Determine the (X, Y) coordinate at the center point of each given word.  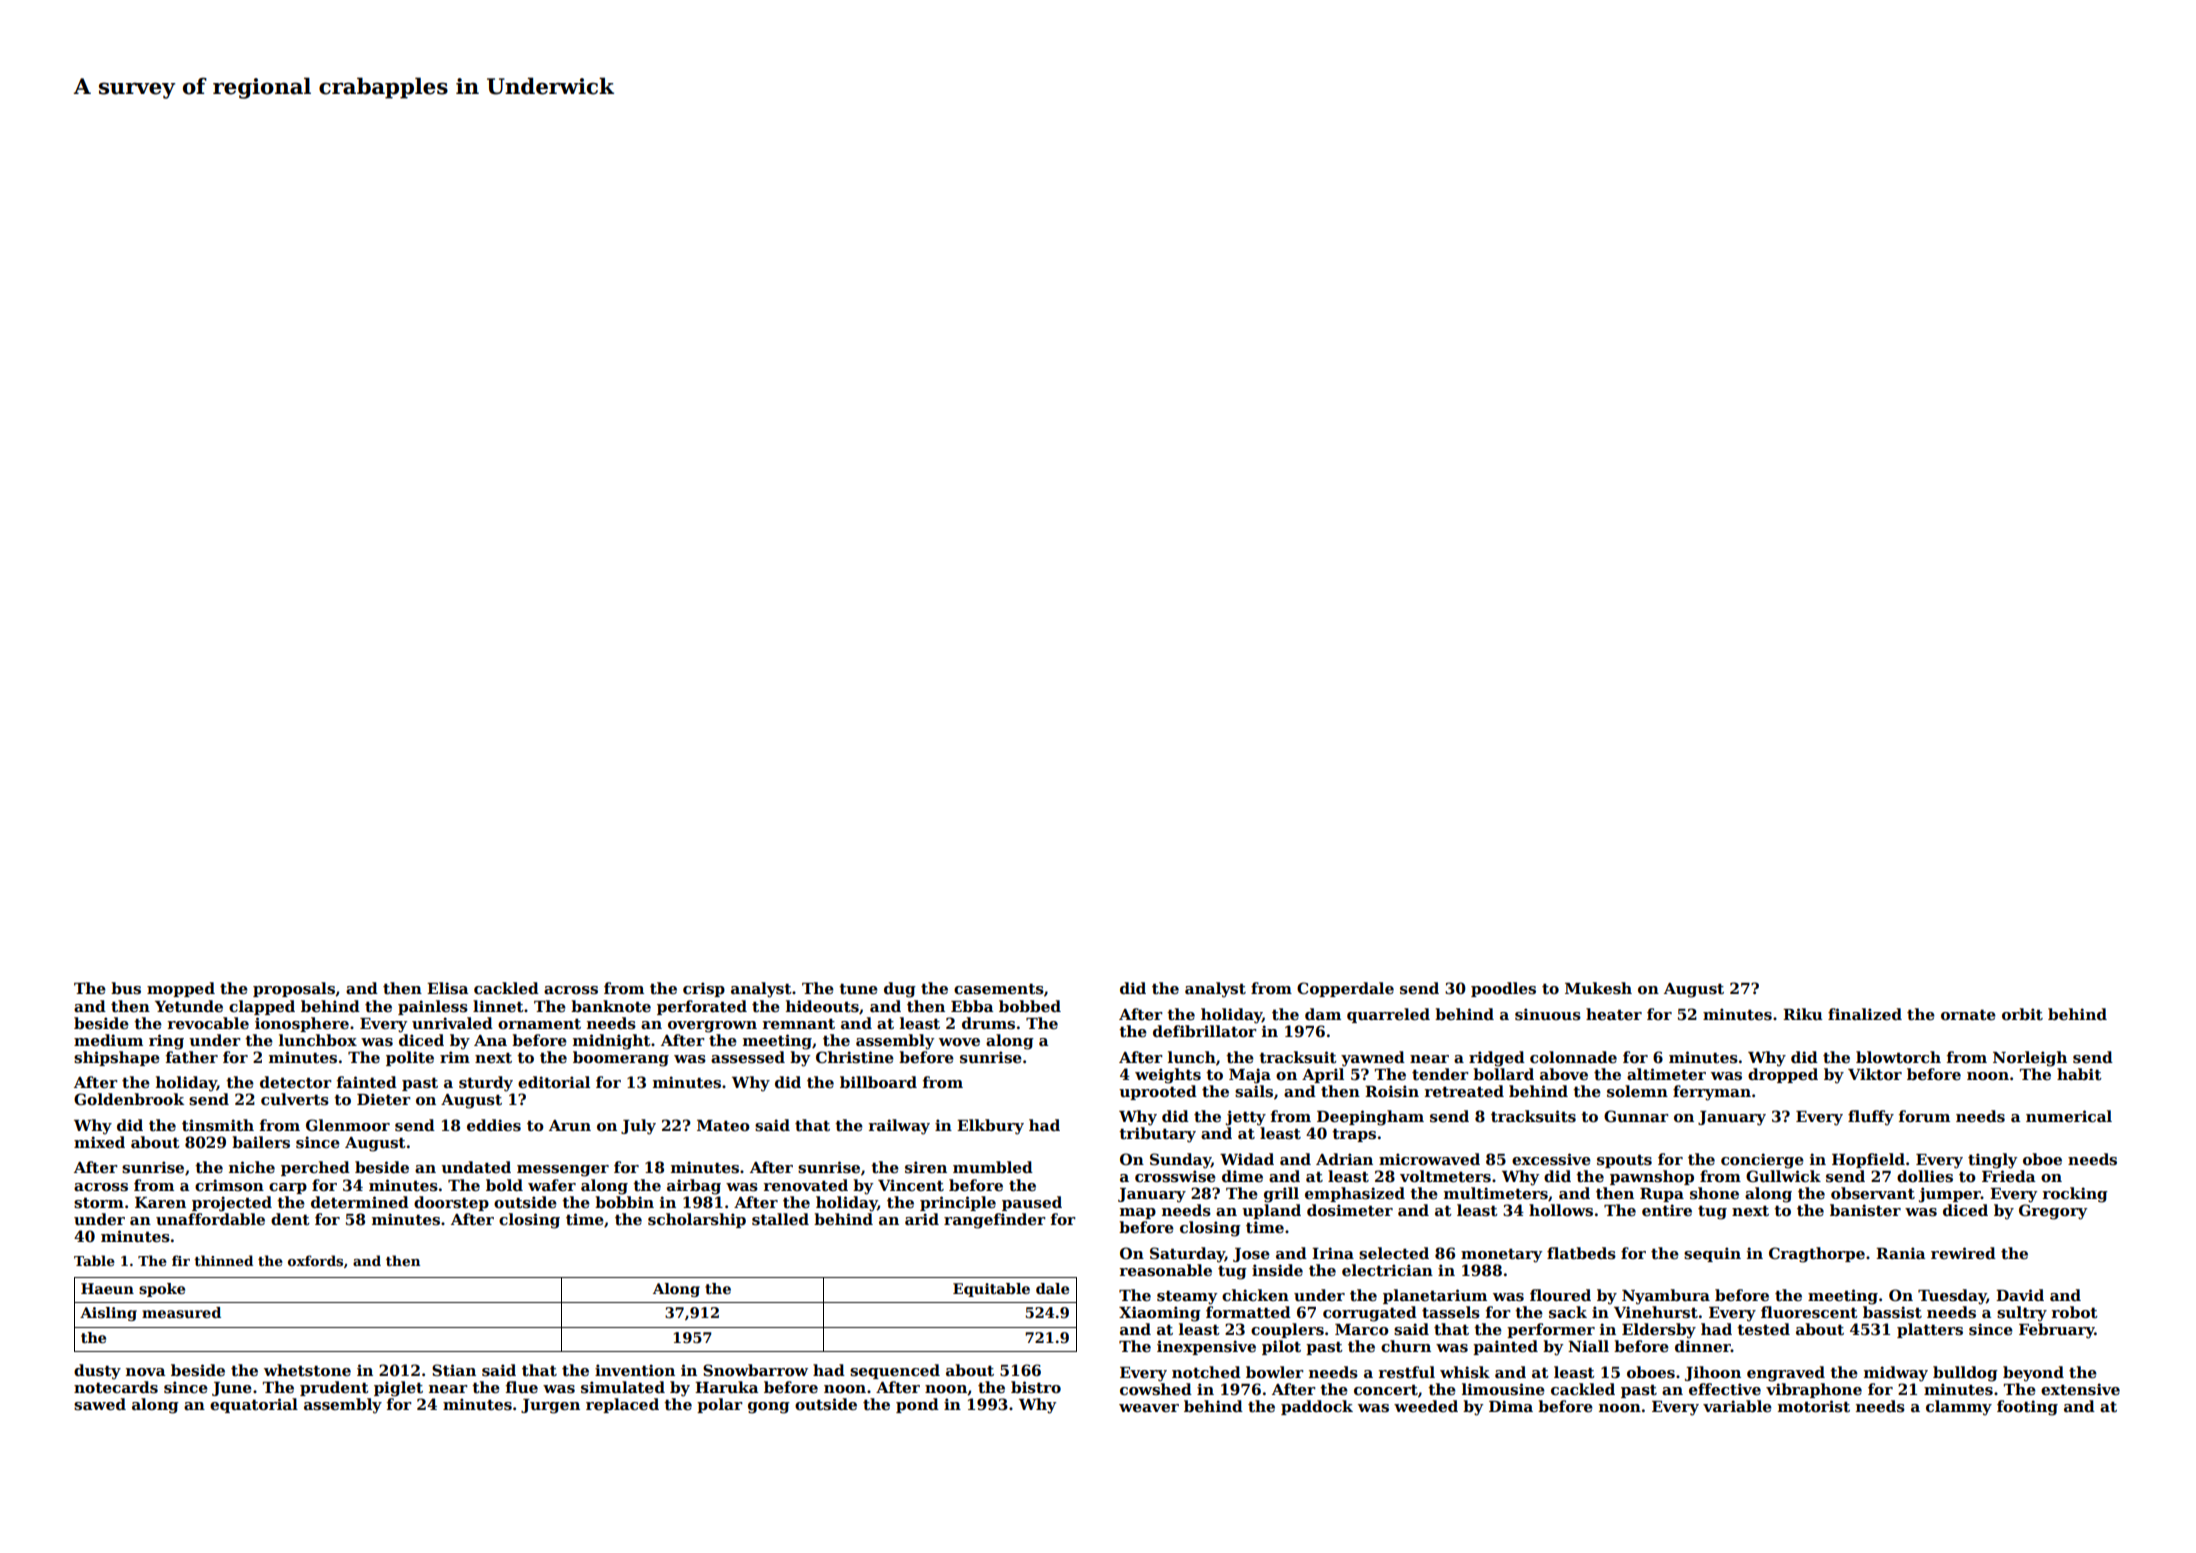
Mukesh (1598, 988)
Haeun (107, 1288)
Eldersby (1659, 1331)
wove (959, 1042)
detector (296, 1082)
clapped (262, 1007)
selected (1394, 1253)
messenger (563, 1171)
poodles (1503, 989)
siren (926, 1167)
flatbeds (1581, 1253)
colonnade (1573, 1057)
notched (1206, 1372)
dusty (97, 1372)
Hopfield (1868, 1160)
